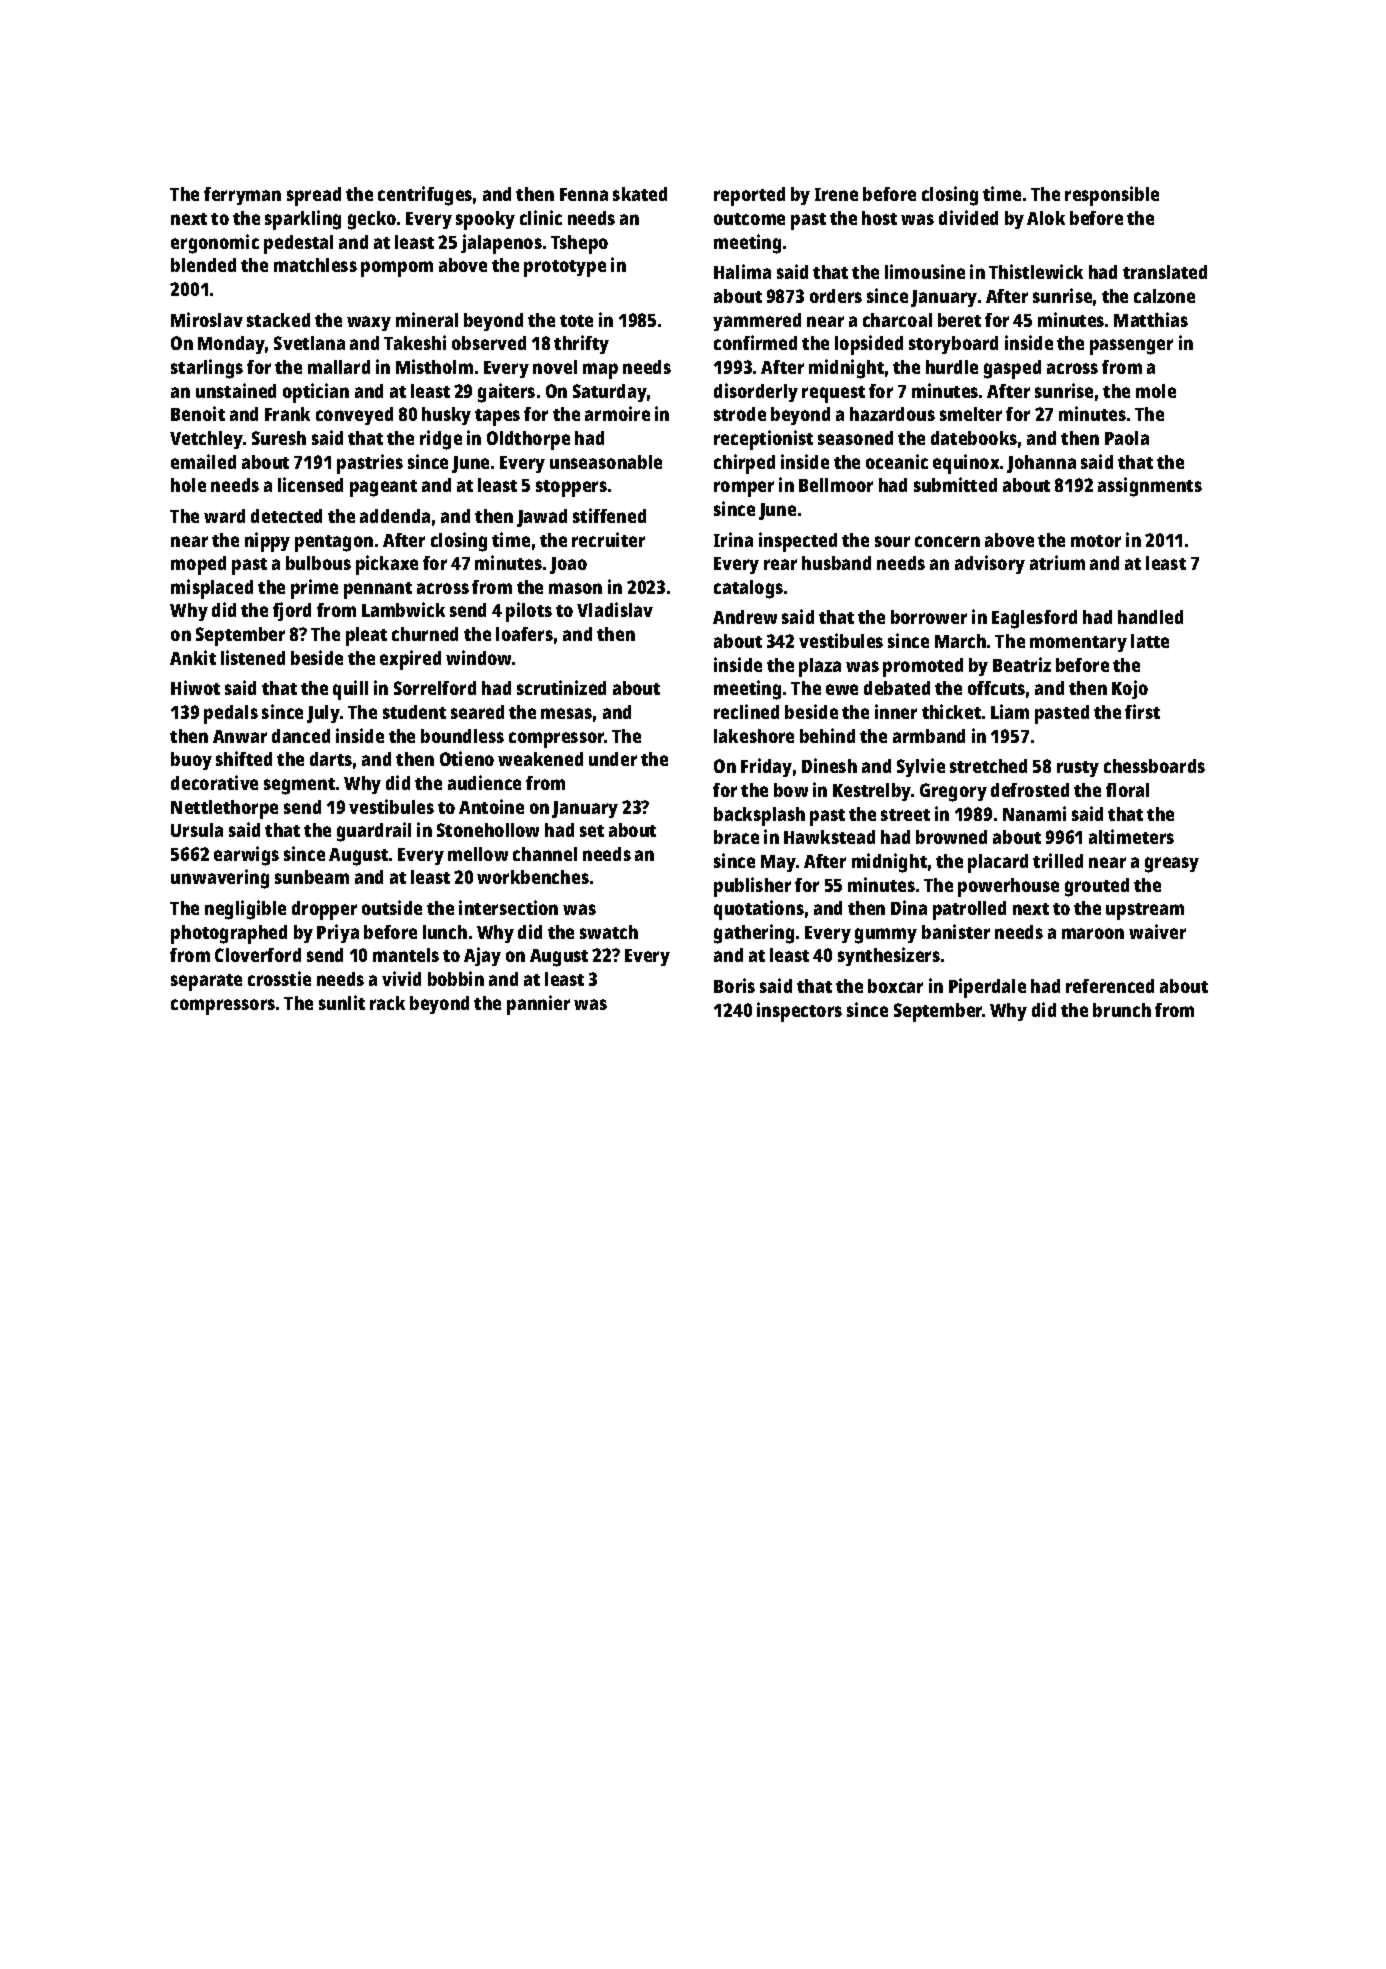  What do you see at coordinates (193, 657) in the screenshot?
I see `Ankit` at bounding box center [193, 657].
